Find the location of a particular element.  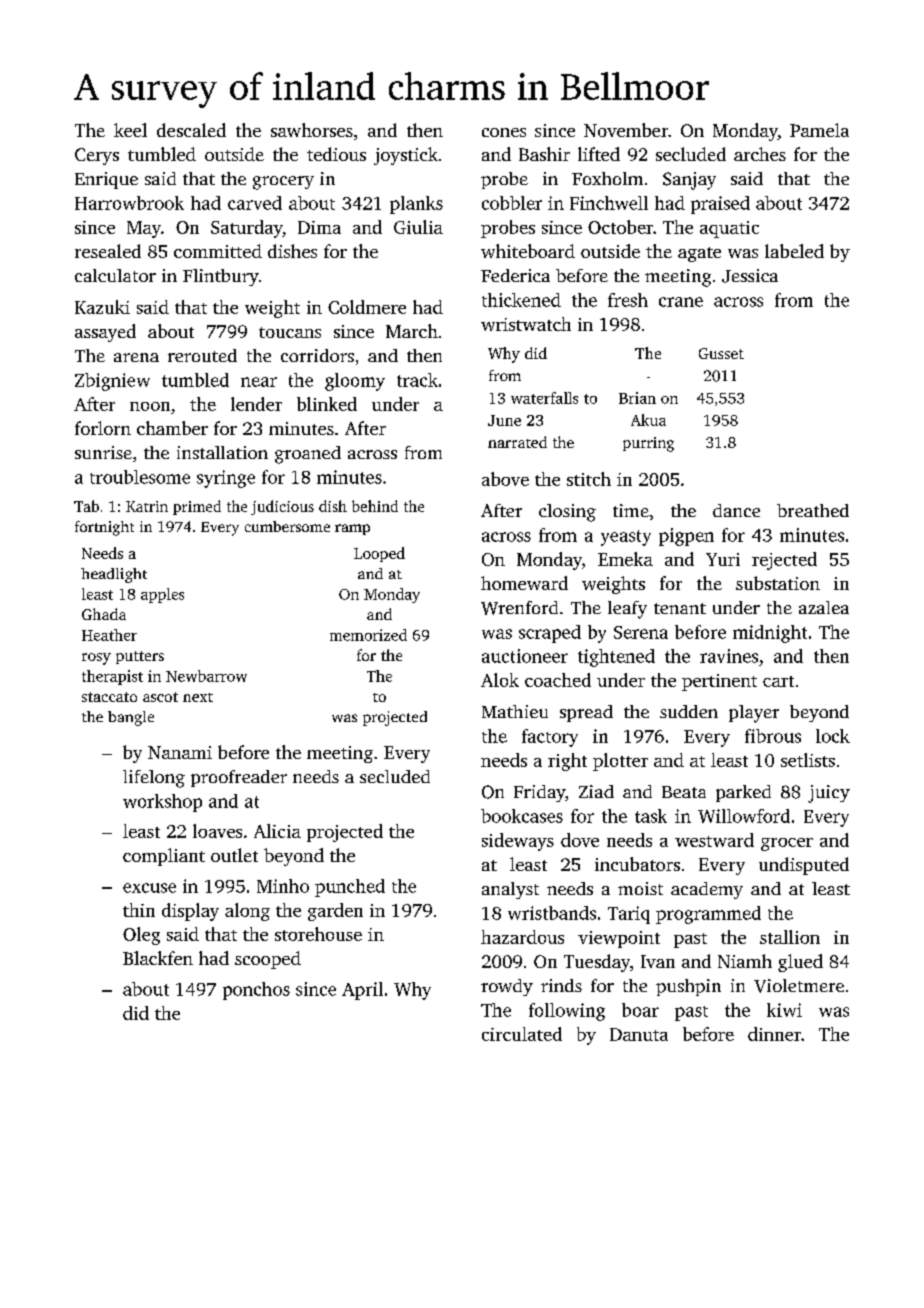

dove is located at coordinates (580, 840).
